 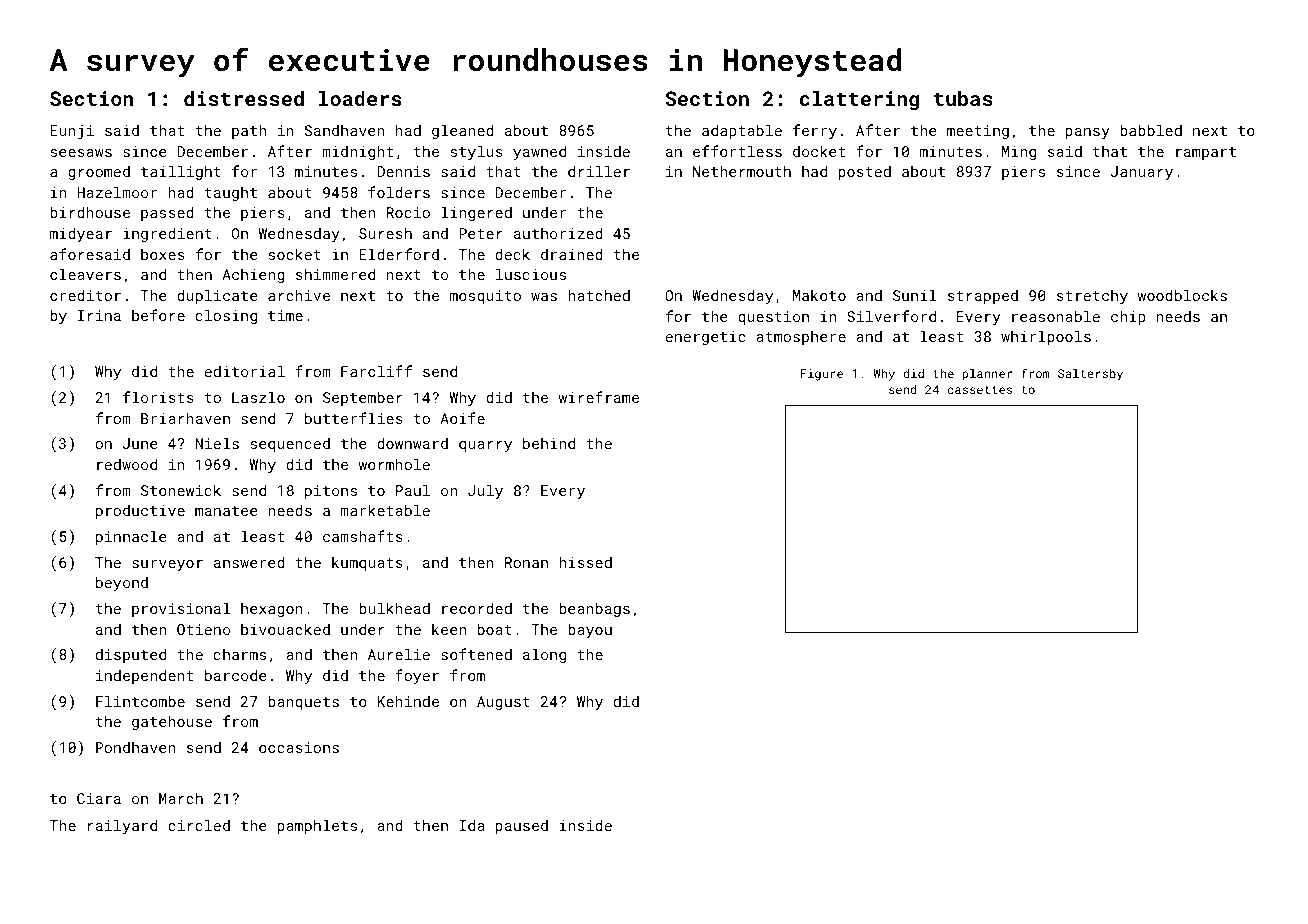 What do you see at coordinates (331, 492) in the screenshot?
I see `pitons` at bounding box center [331, 492].
